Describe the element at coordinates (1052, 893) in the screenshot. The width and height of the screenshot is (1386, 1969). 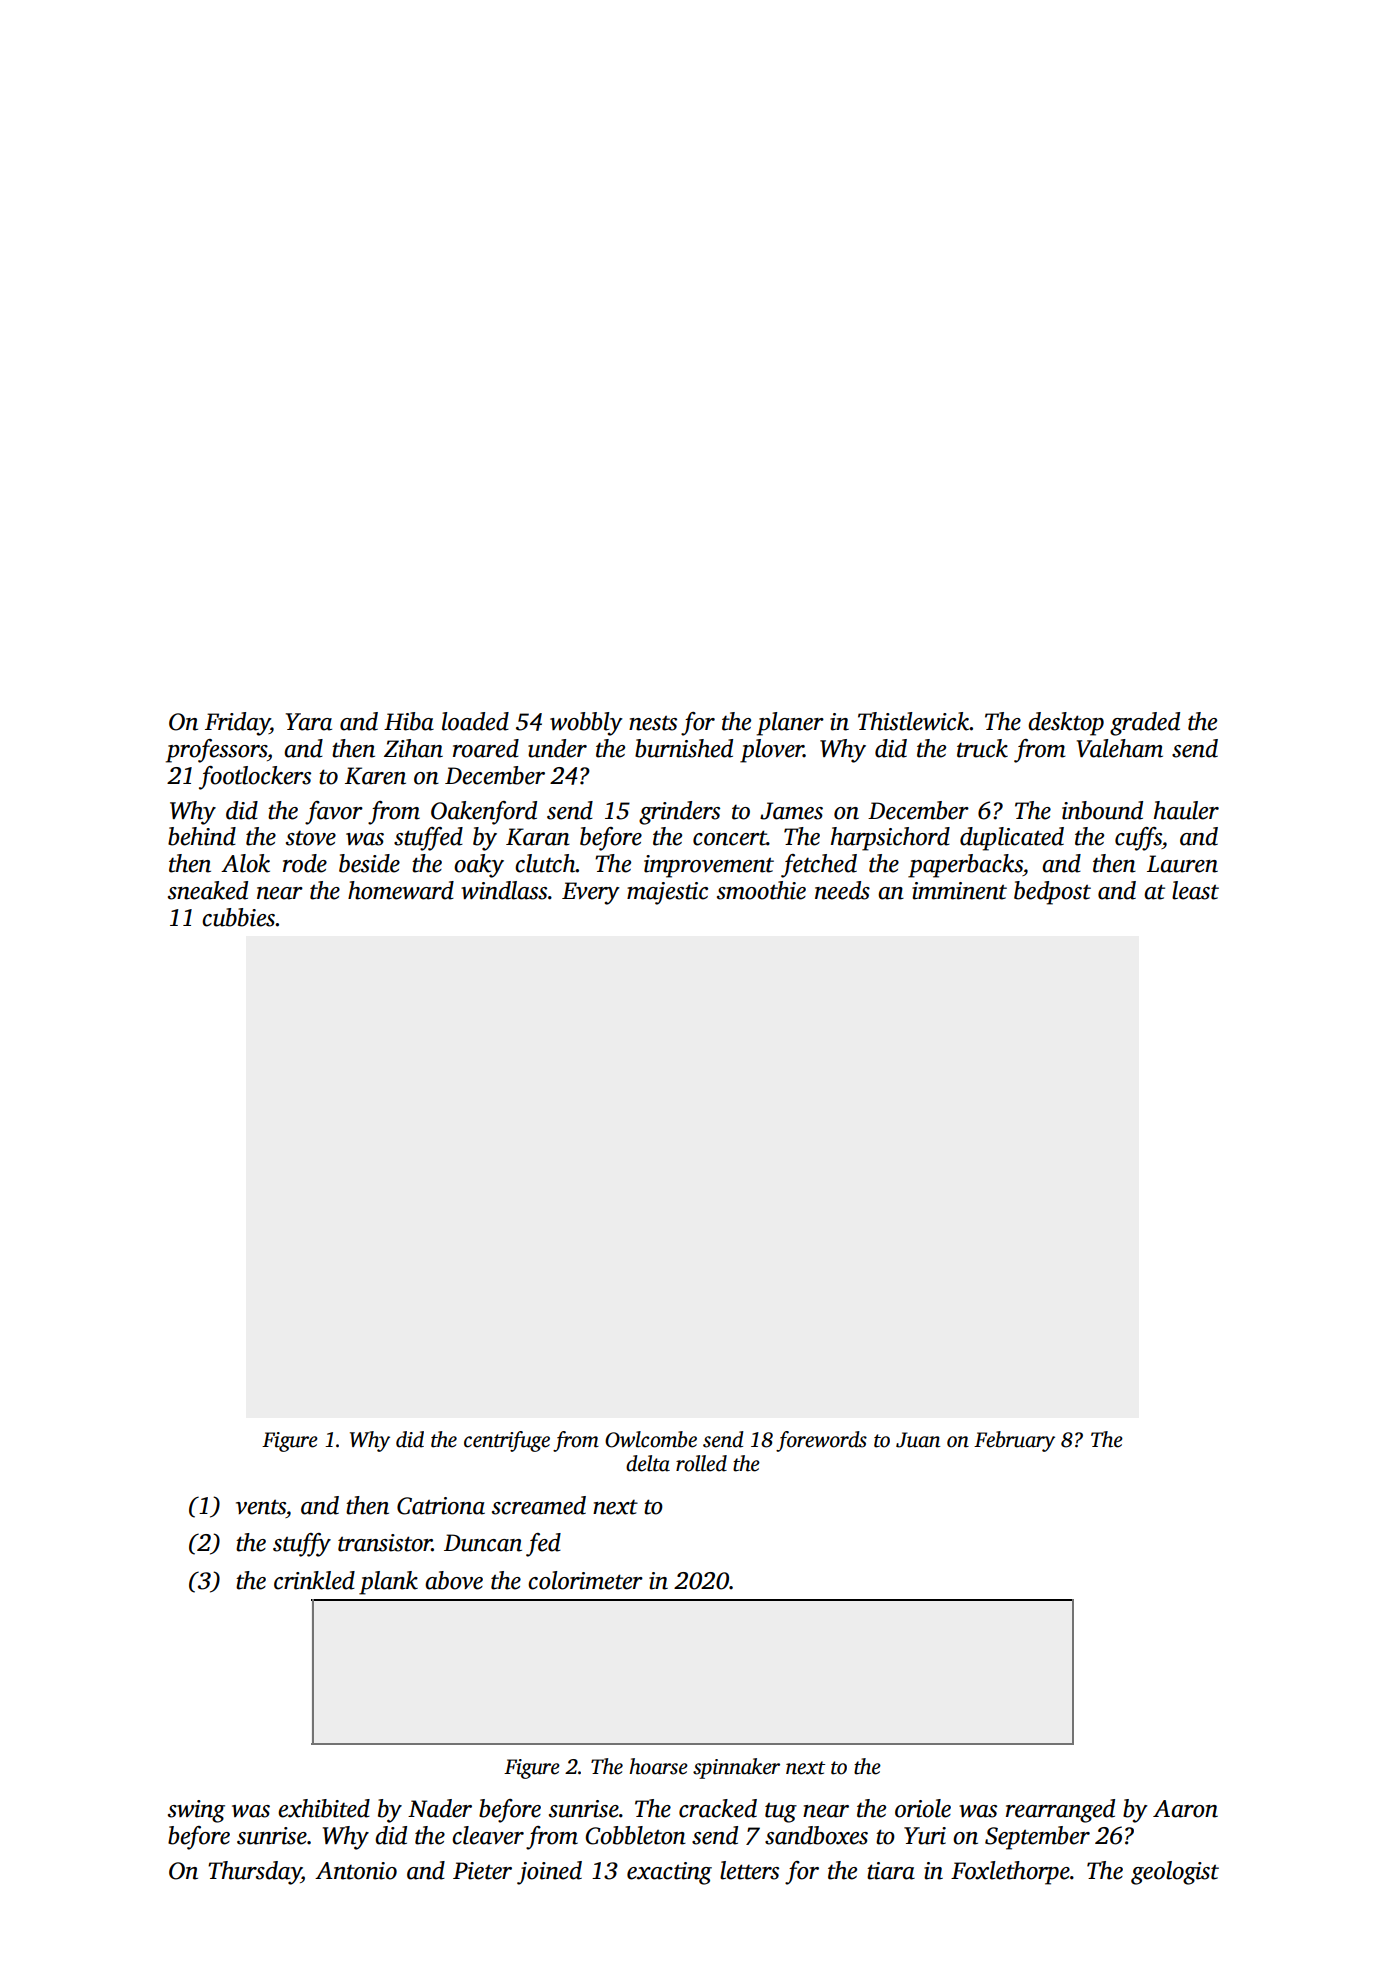
I see `bedpost` at that location.
